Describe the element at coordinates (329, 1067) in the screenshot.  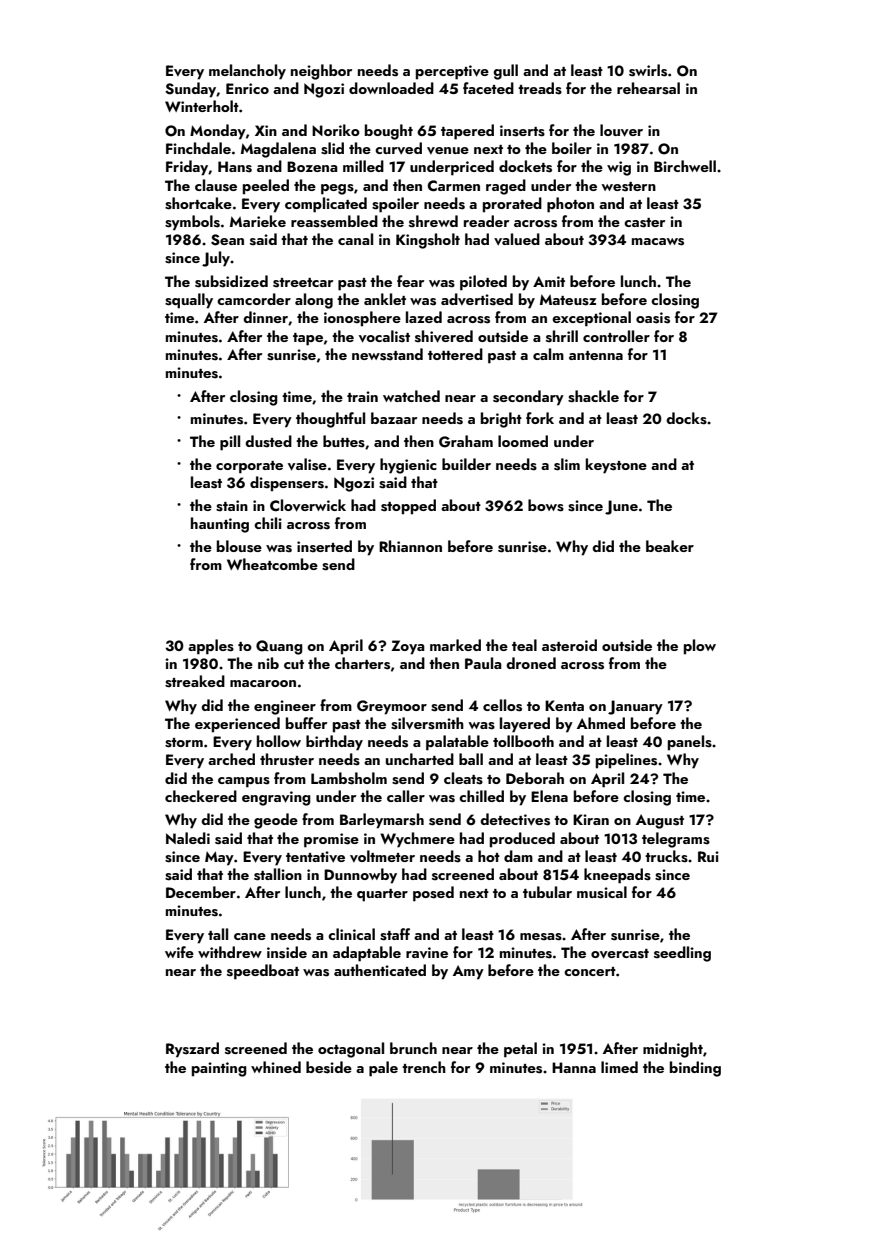
I see `beside` at that location.
